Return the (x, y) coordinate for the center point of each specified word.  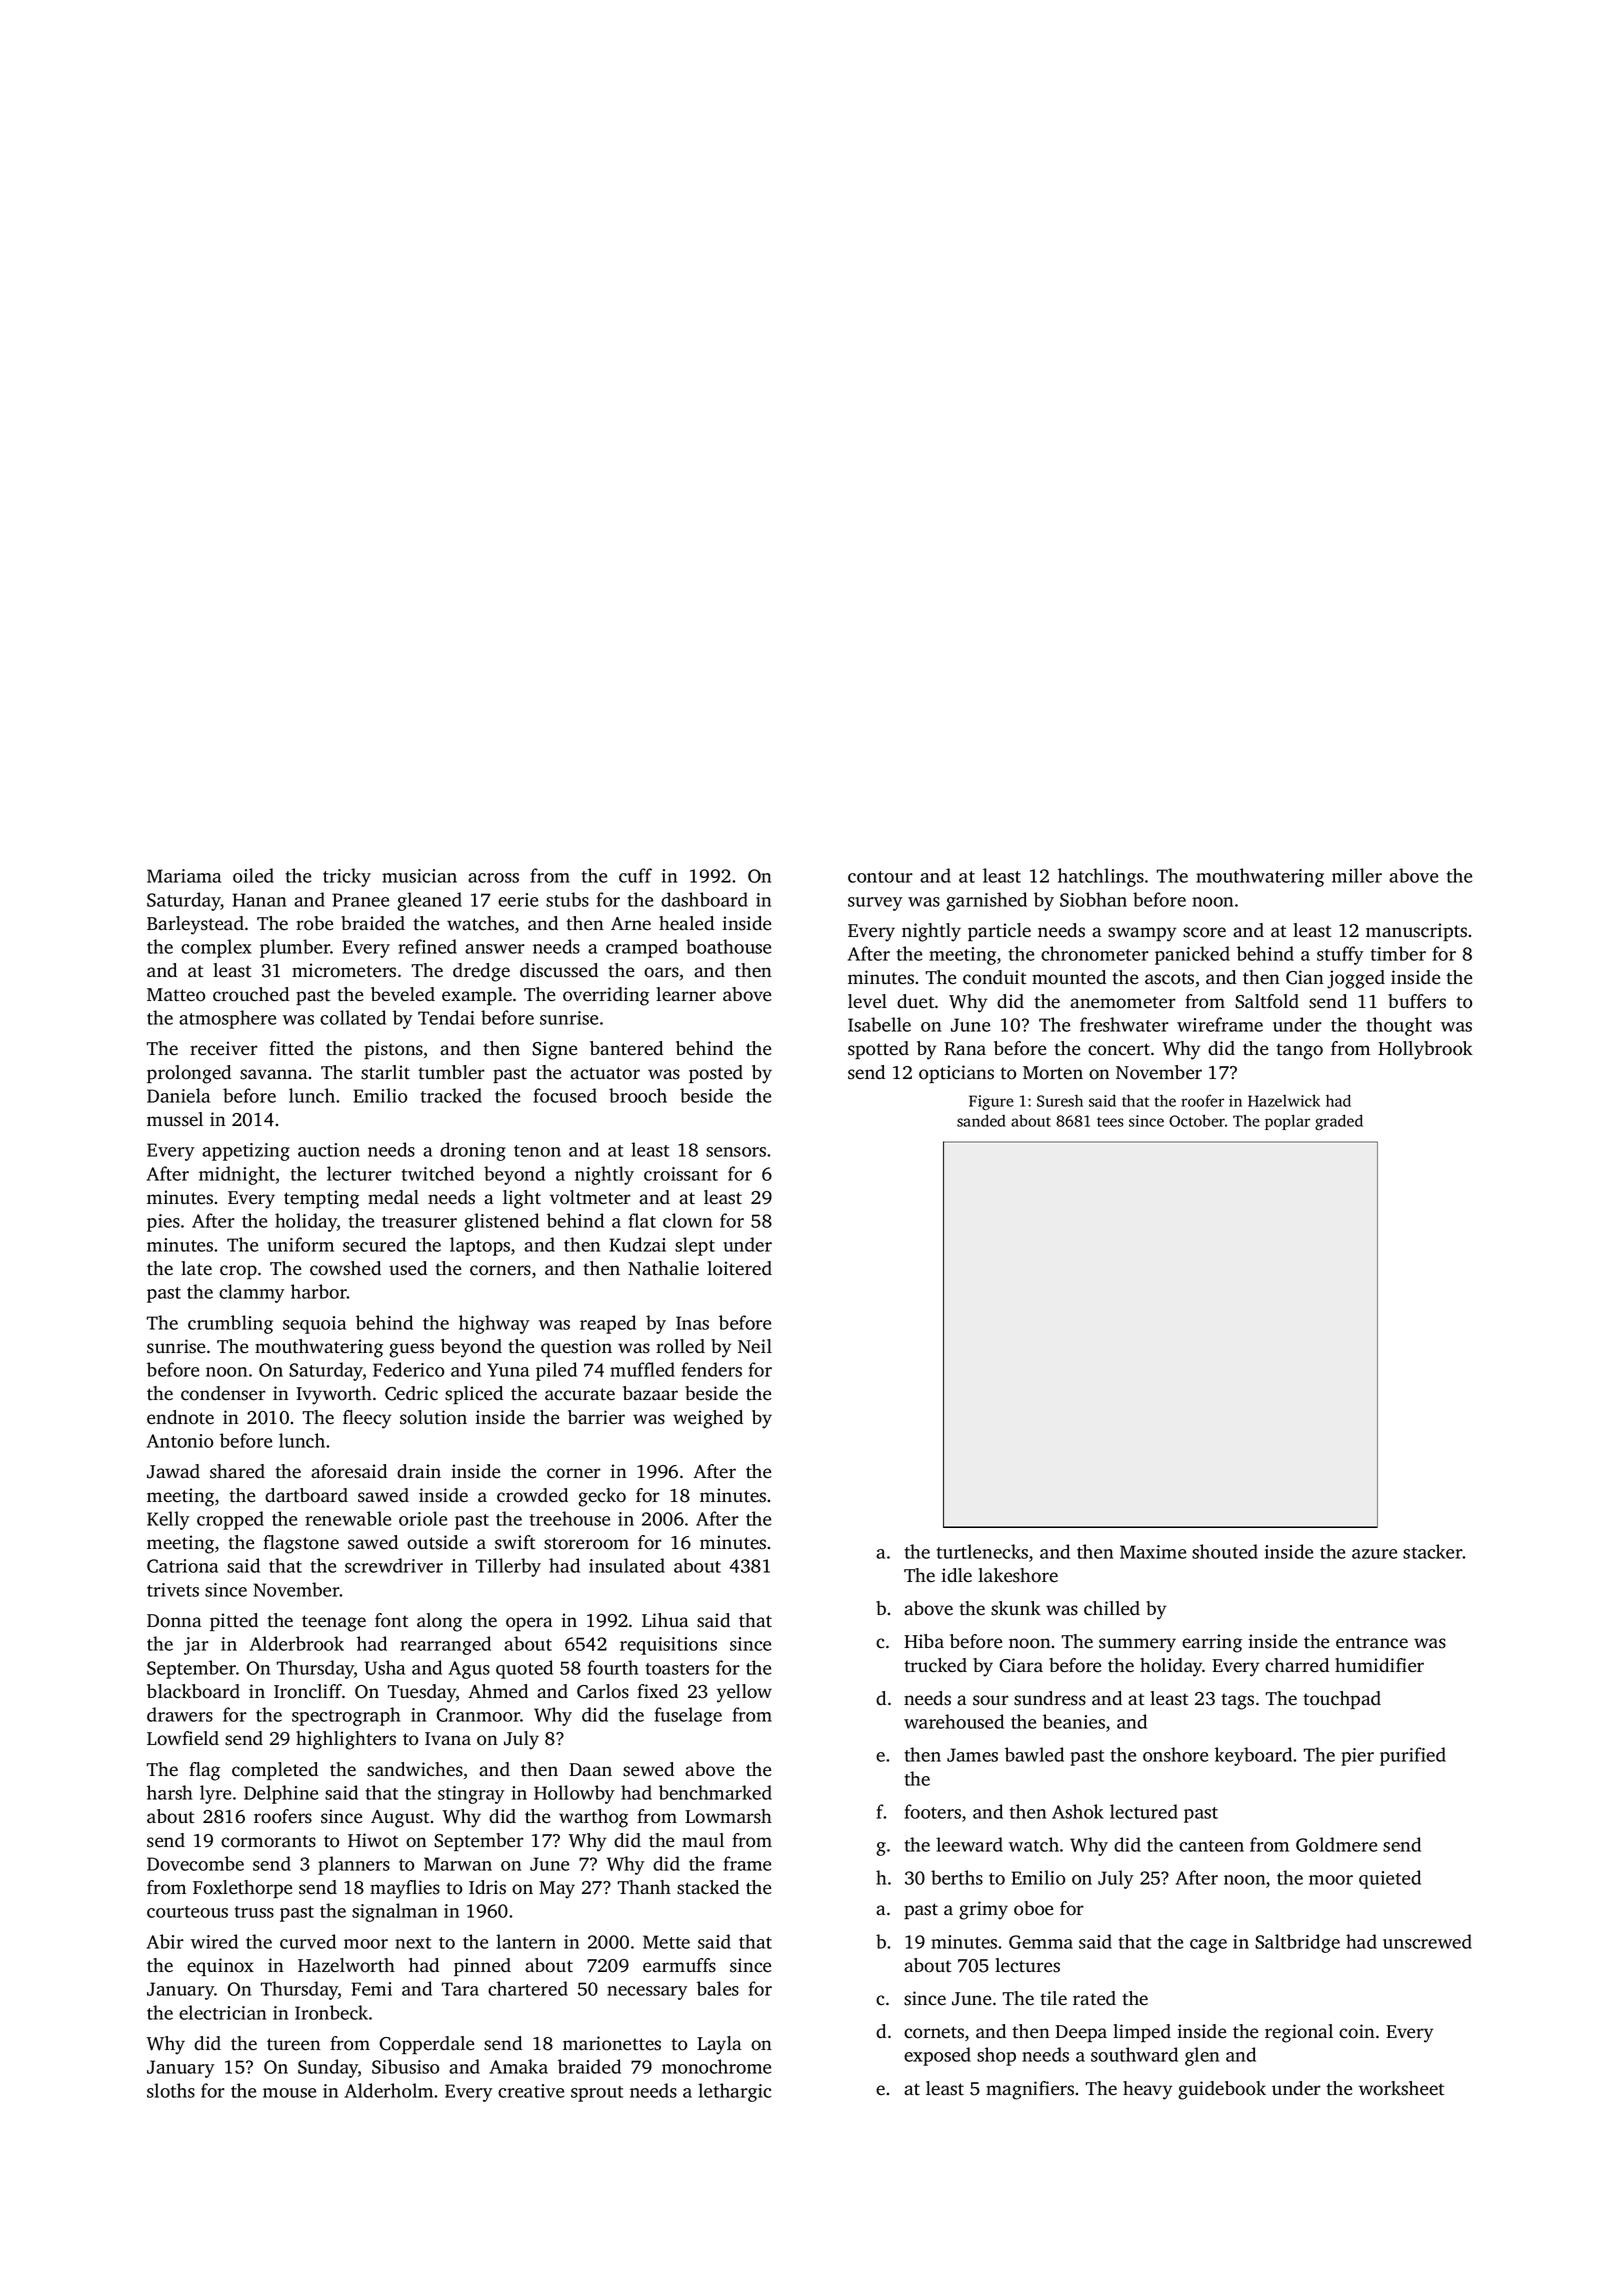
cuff (635, 875)
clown (687, 1220)
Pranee (360, 900)
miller (1357, 875)
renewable (348, 1518)
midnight (237, 1175)
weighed (708, 1419)
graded (1339, 1122)
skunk (1016, 1608)
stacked (708, 1887)
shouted (1225, 1551)
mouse (289, 2093)
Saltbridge (1297, 1943)
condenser (223, 1393)
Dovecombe (195, 1863)
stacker (1433, 1551)
